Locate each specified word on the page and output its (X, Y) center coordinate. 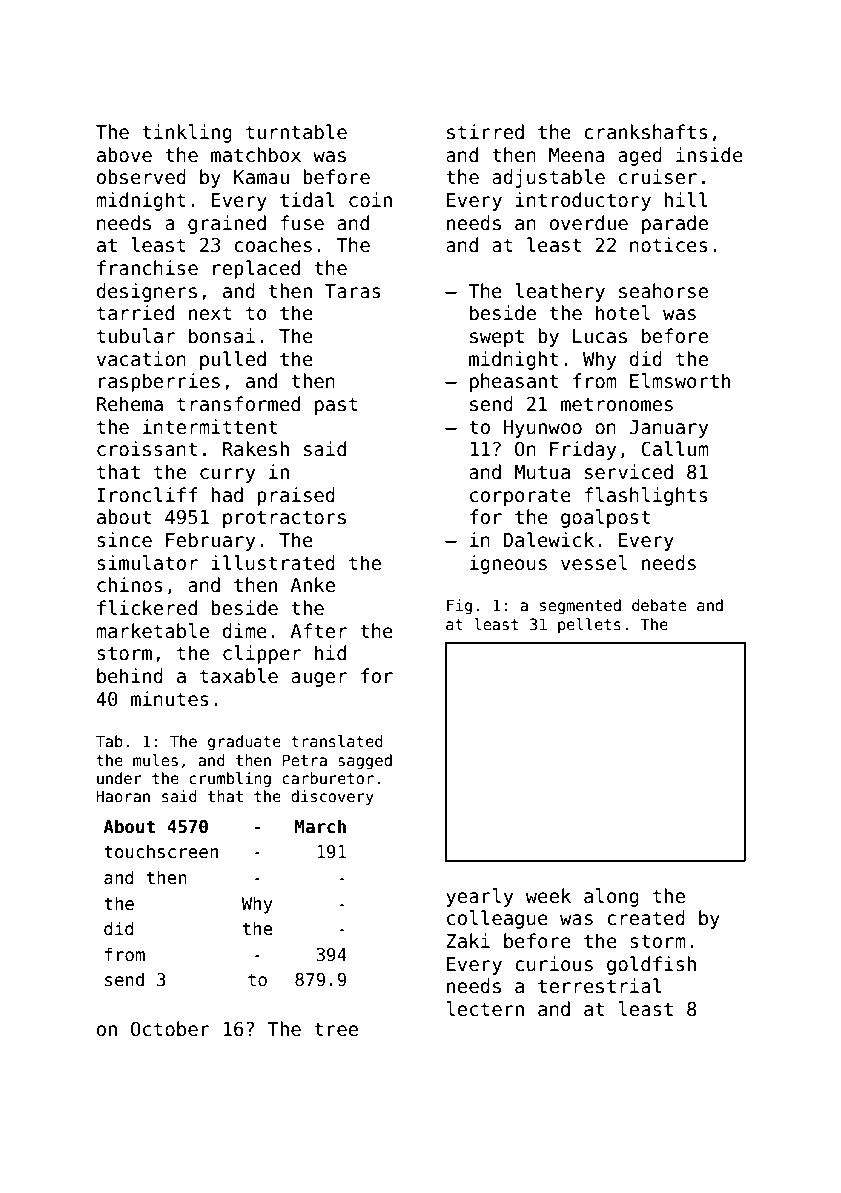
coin (370, 200)
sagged (365, 761)
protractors (284, 519)
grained (227, 224)
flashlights (646, 496)
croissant (147, 449)
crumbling (230, 779)
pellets (589, 625)
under (119, 778)
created (646, 918)
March (320, 826)
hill (686, 199)
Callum (675, 449)
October (170, 1029)
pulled (233, 360)
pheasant (514, 382)
